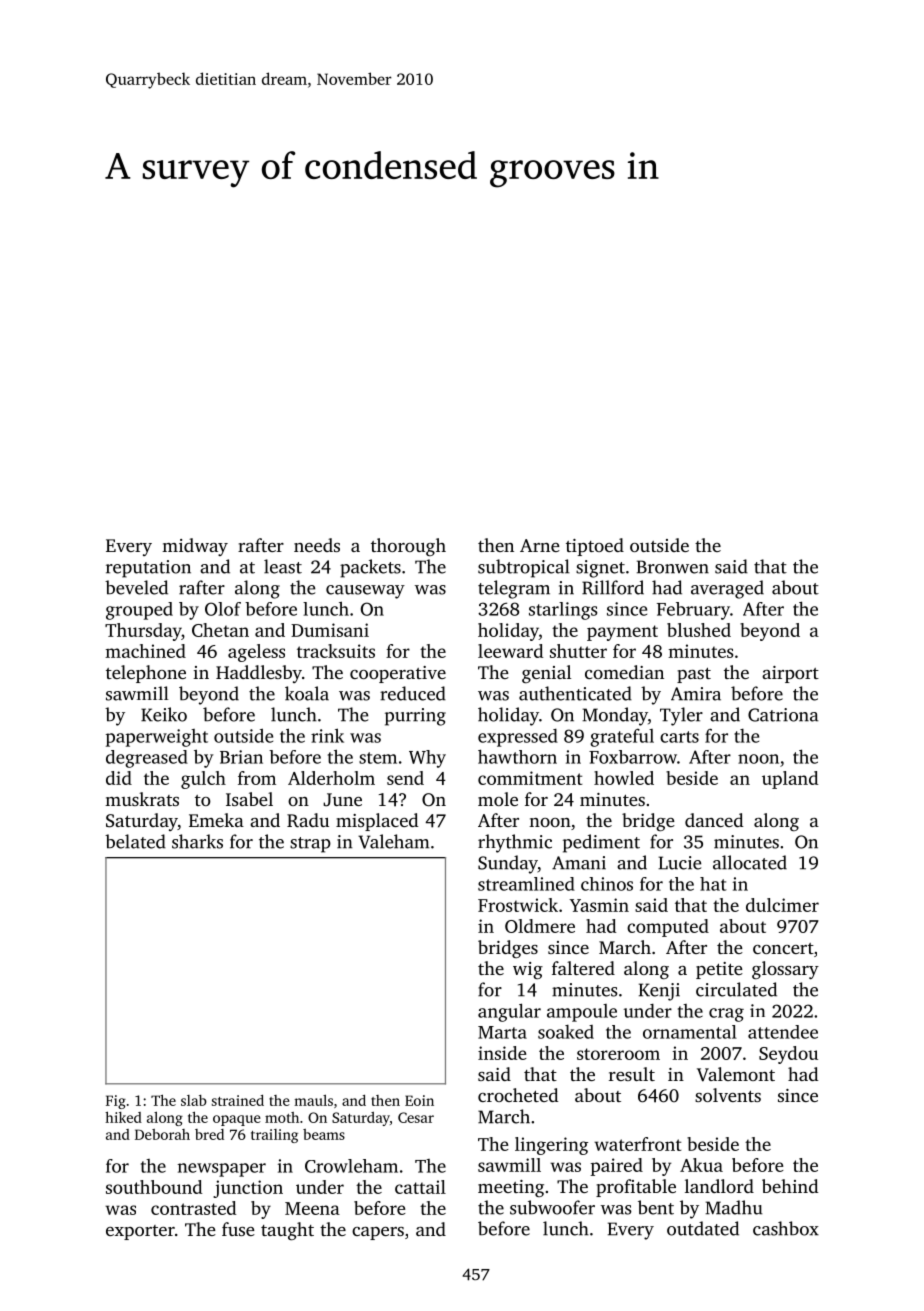 This screenshot has height=1311, width=924. What do you see at coordinates (679, 863) in the screenshot?
I see `Lucie` at bounding box center [679, 863].
